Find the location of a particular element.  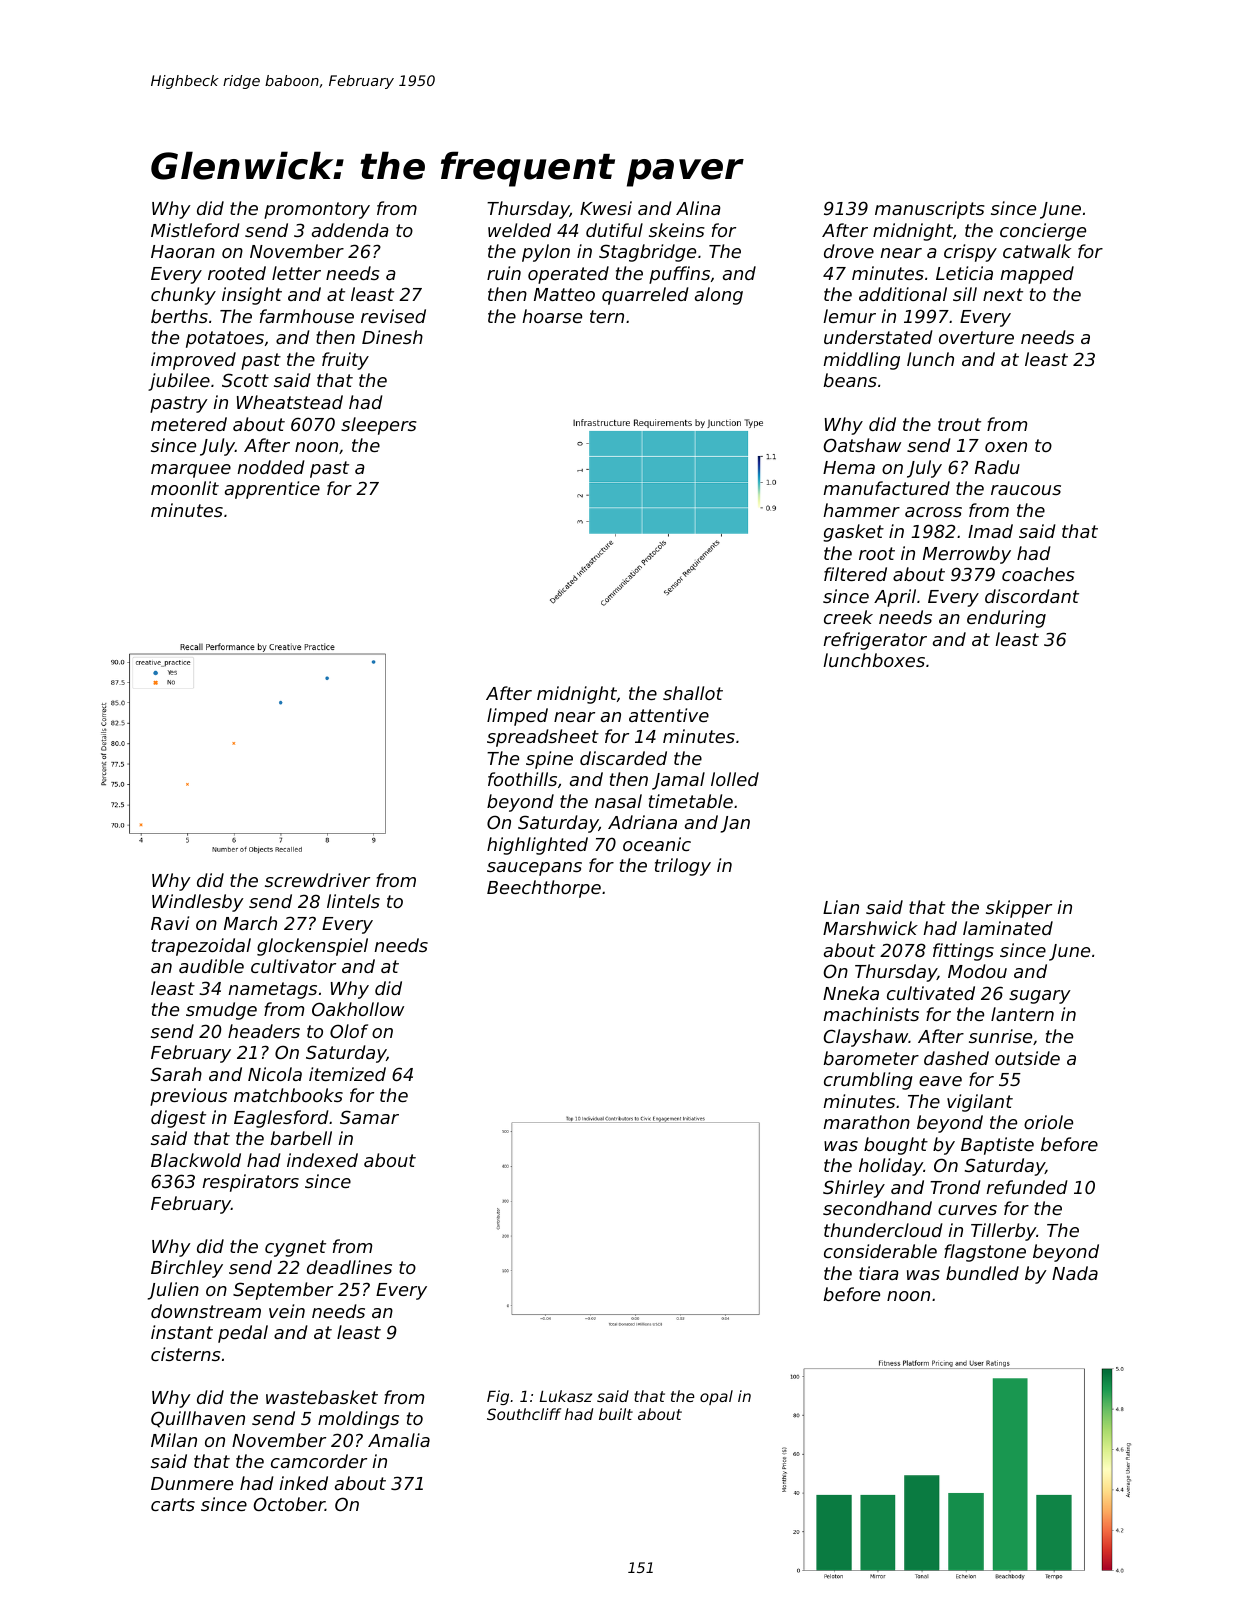

Alina is located at coordinates (698, 208).
